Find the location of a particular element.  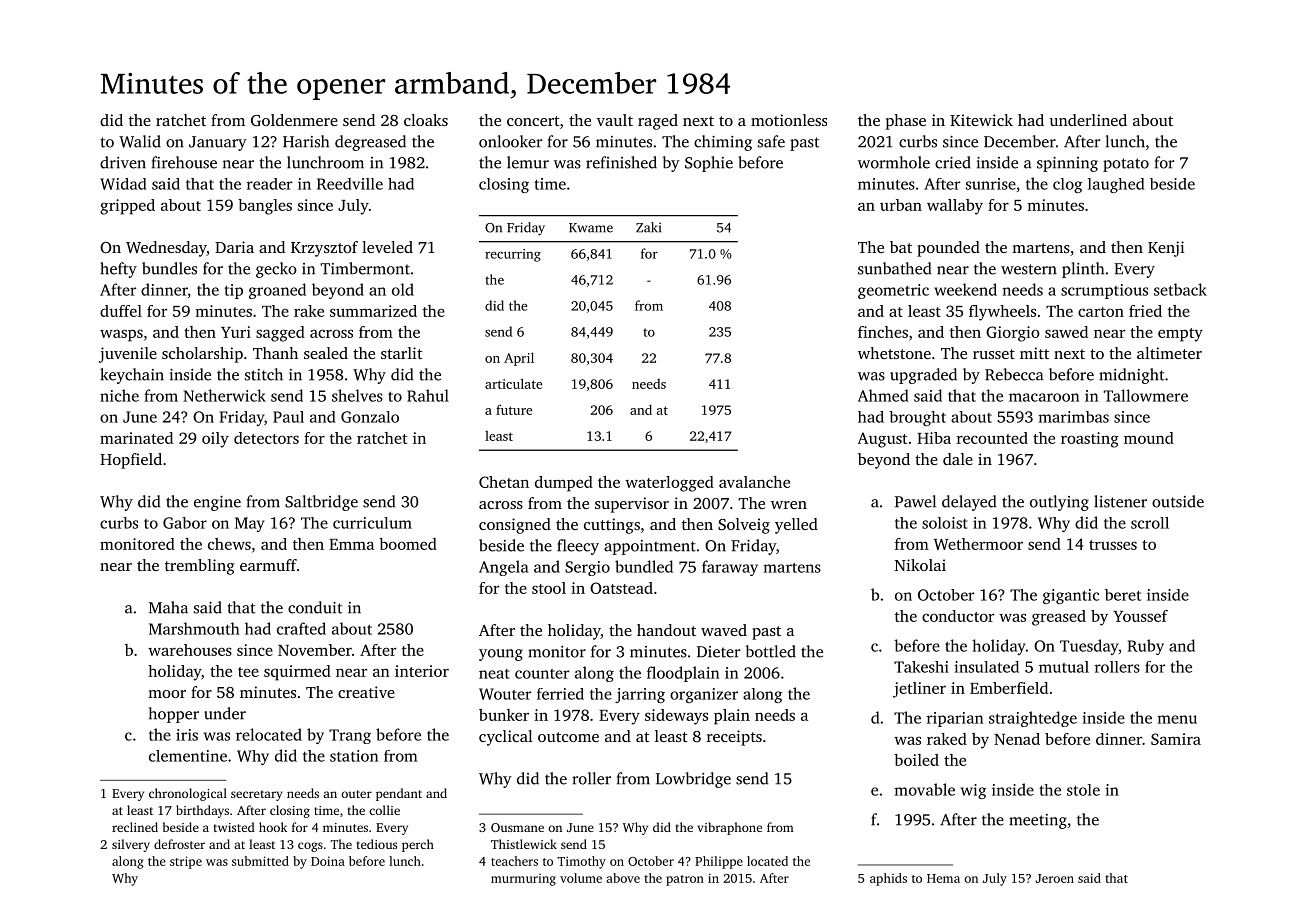

delayed is located at coordinates (969, 503).
